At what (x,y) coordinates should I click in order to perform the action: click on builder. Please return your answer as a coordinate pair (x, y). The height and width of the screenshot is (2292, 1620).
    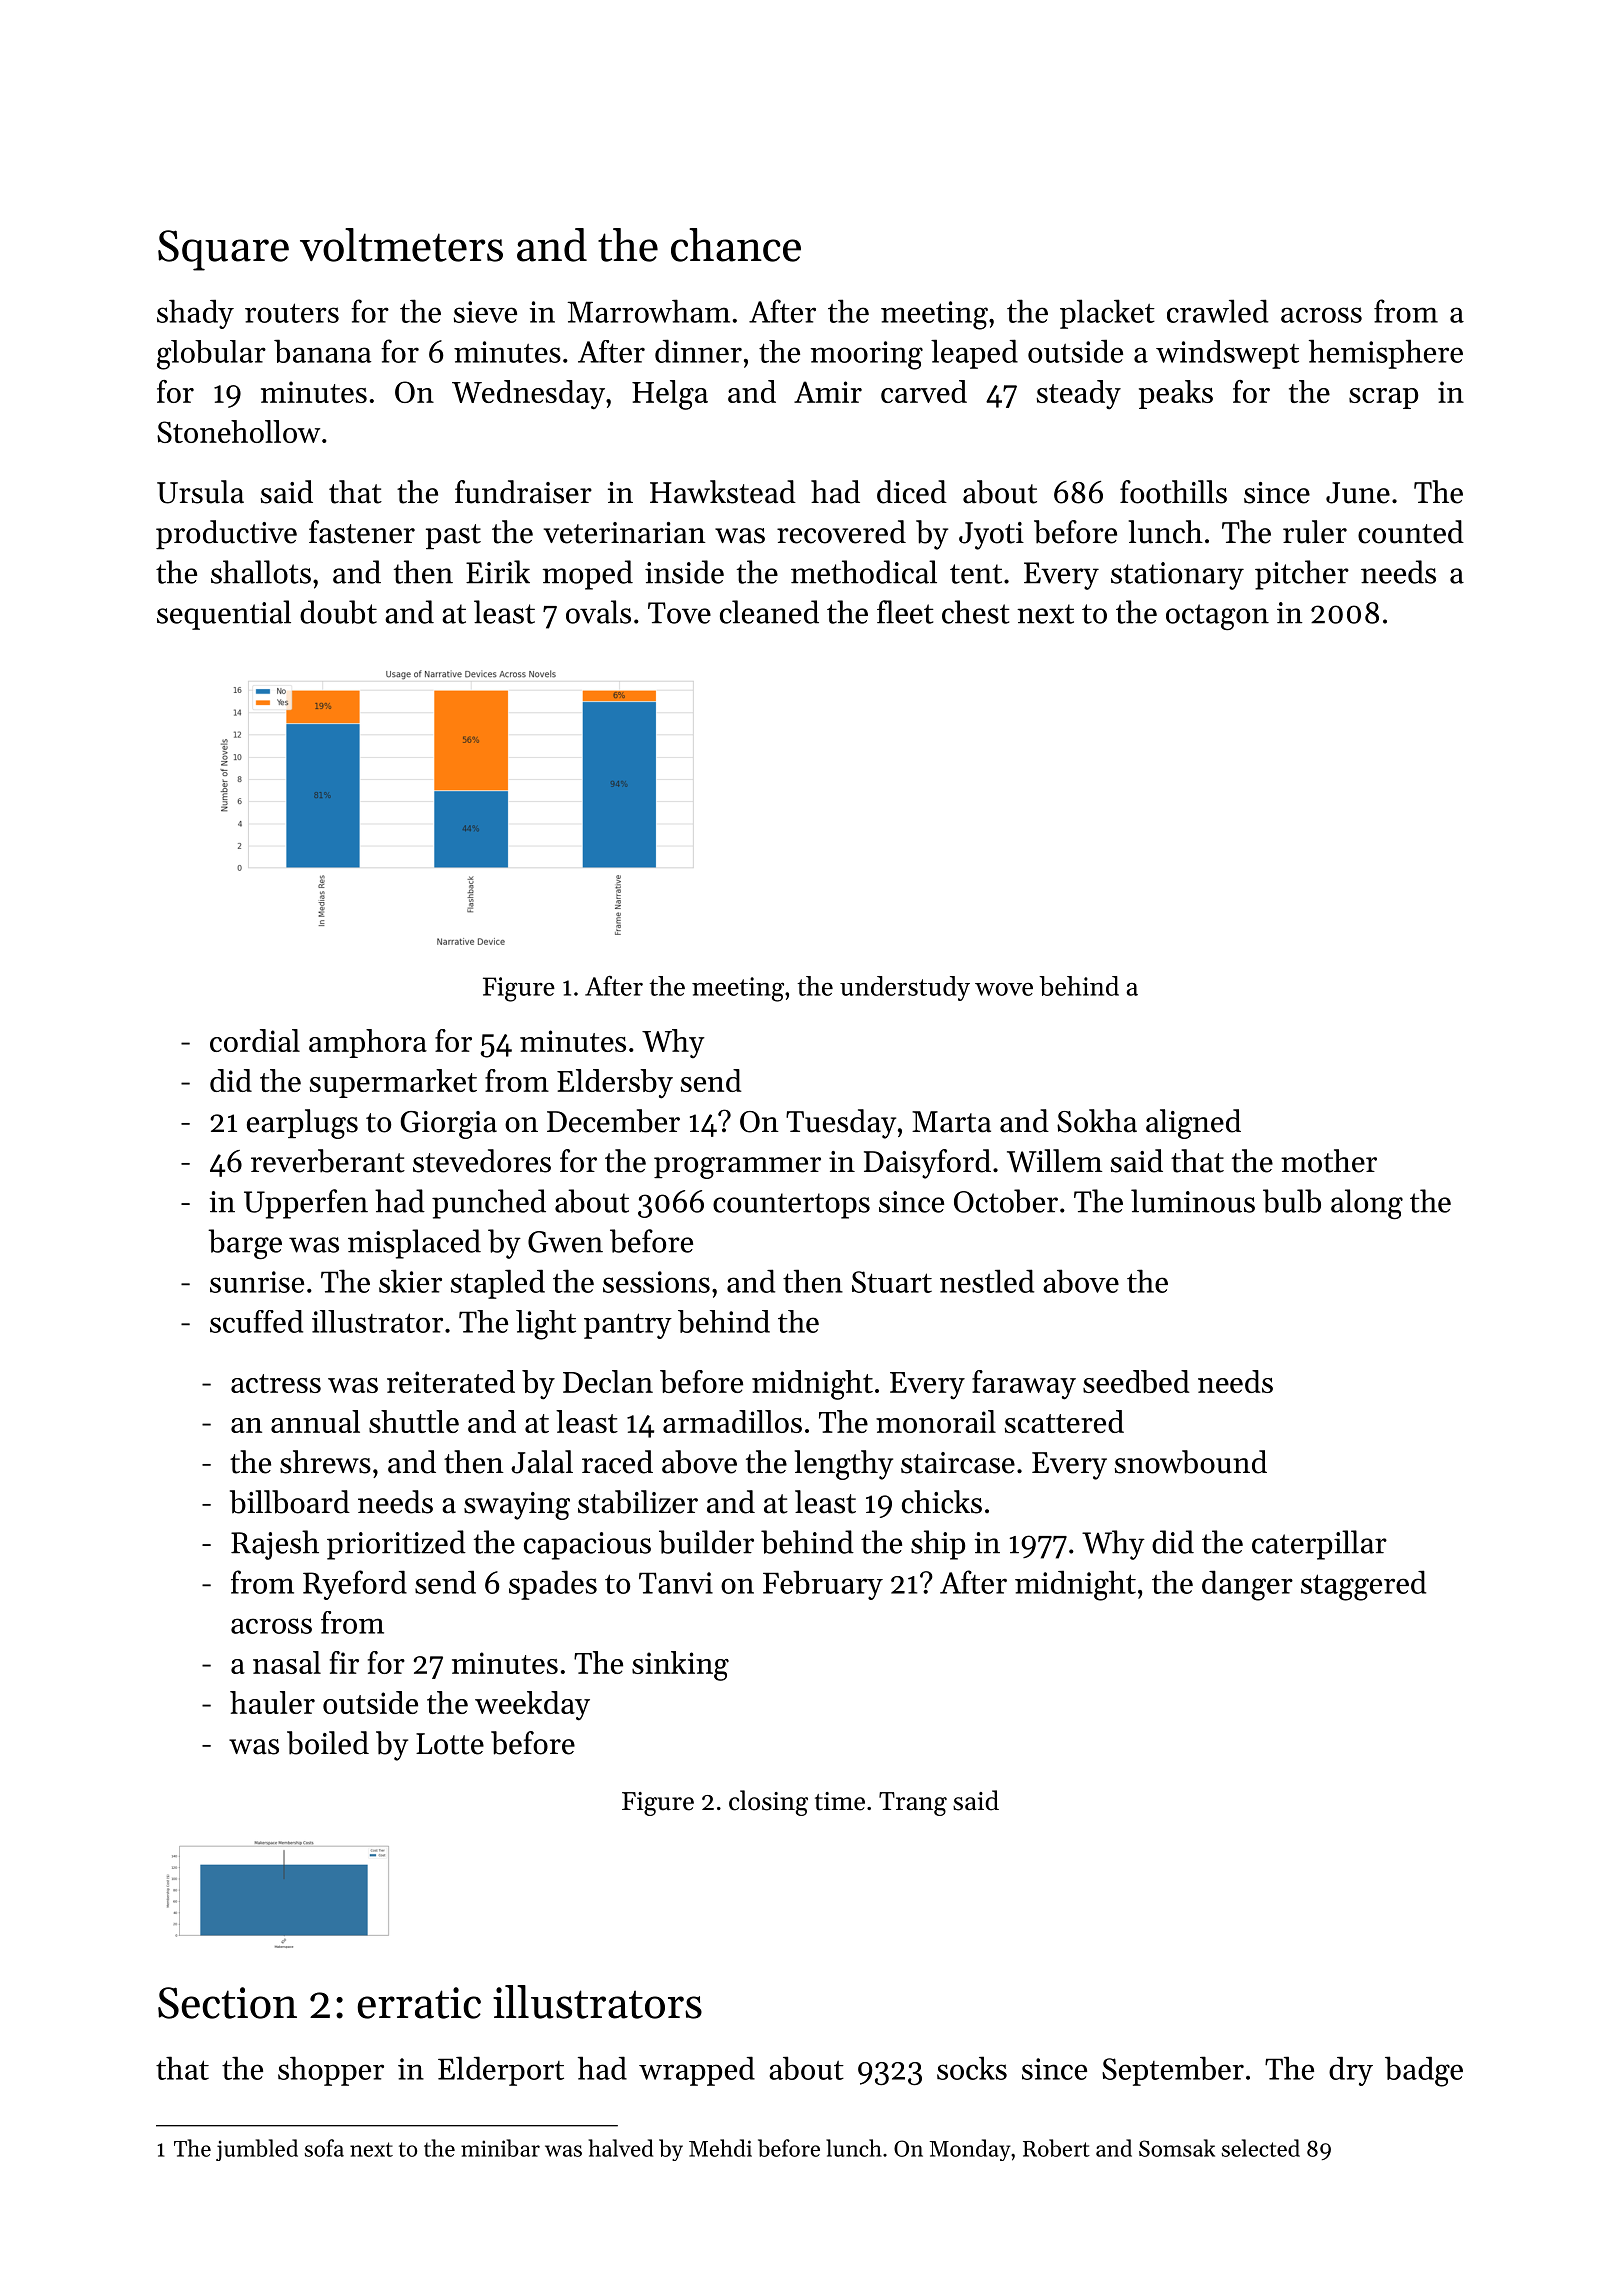
    Looking at the image, I should click on (706, 1542).
